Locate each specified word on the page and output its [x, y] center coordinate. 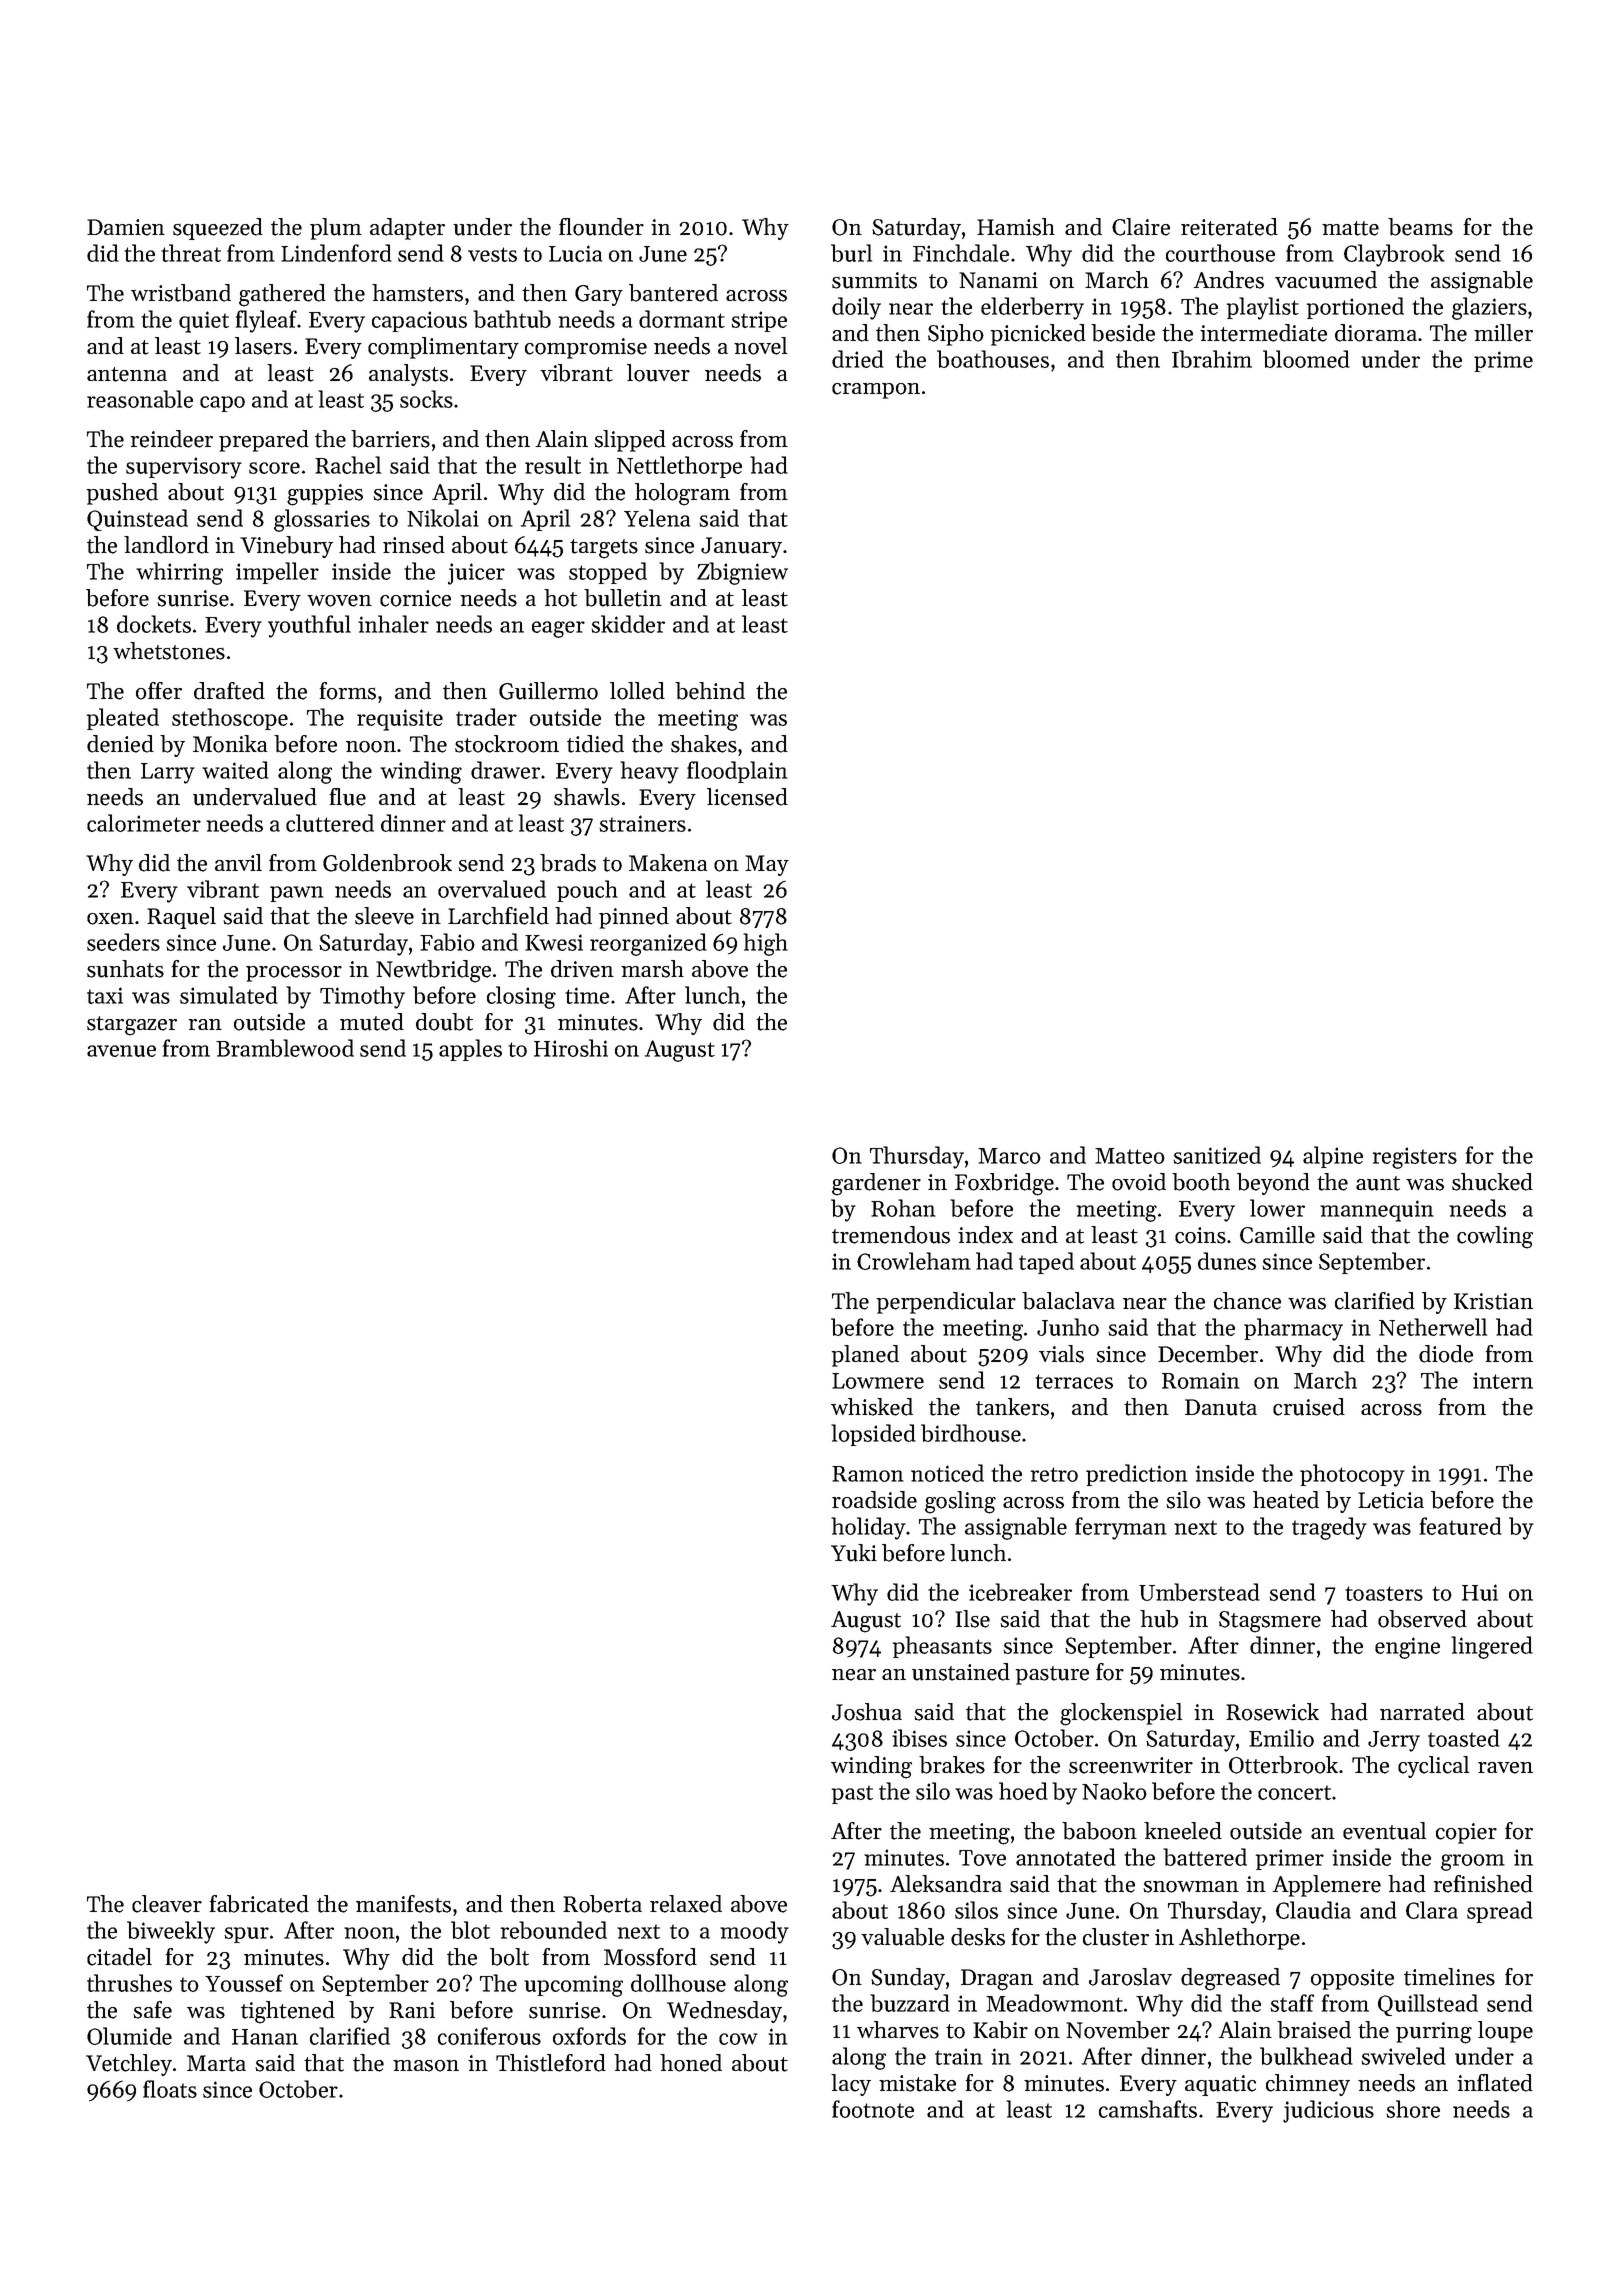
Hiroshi [571, 1048]
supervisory [184, 468]
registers [1415, 1158]
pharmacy [1293, 1329]
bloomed [1306, 359]
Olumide [129, 2036]
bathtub [512, 319]
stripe [759, 321]
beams [1420, 227]
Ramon [868, 1474]
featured [1461, 1526]
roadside [874, 1500]
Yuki [854, 1553]
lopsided [873, 1435]
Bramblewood [285, 1048]
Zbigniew [742, 573]
